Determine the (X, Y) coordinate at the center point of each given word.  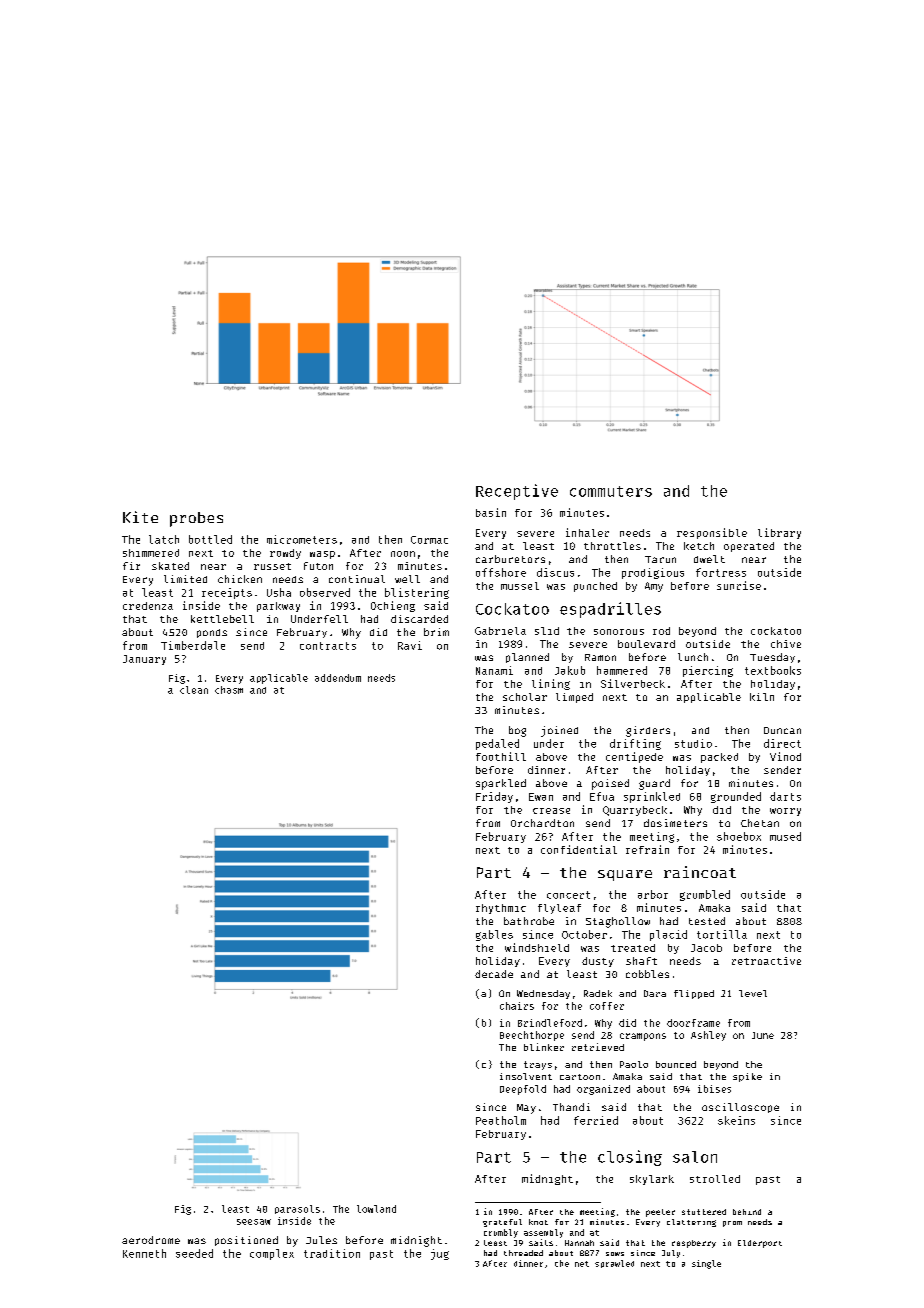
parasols (297, 1209)
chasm (229, 690)
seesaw (254, 1222)
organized (603, 1090)
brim (436, 632)
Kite (140, 517)
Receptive (517, 492)
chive (786, 644)
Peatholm (501, 1120)
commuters (611, 491)
